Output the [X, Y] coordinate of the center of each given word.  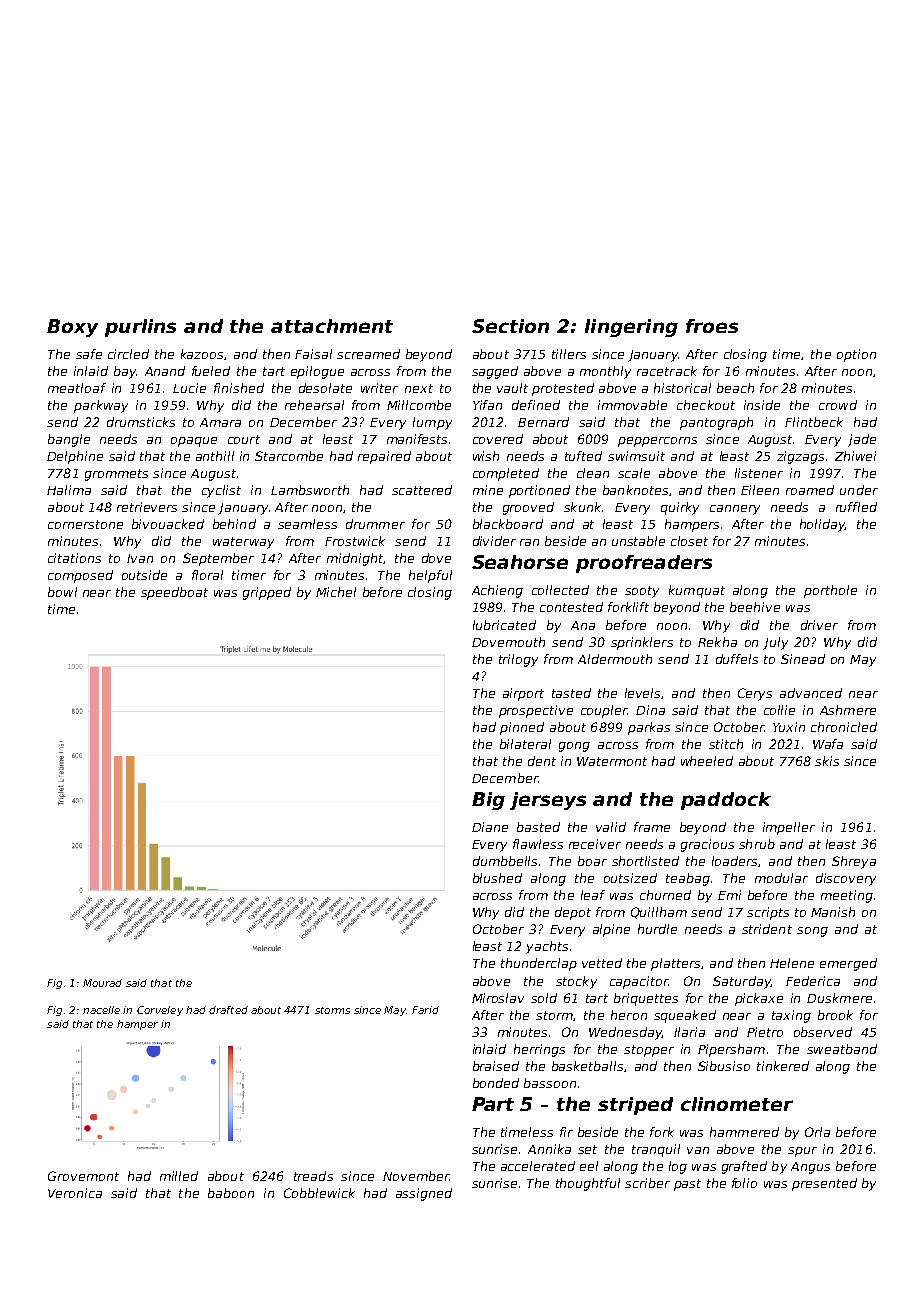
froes [712, 326]
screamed [368, 354]
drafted [228, 1010]
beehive [755, 607]
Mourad [102, 983]
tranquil [656, 1150]
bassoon [550, 1083]
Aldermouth [615, 659]
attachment [332, 326]
